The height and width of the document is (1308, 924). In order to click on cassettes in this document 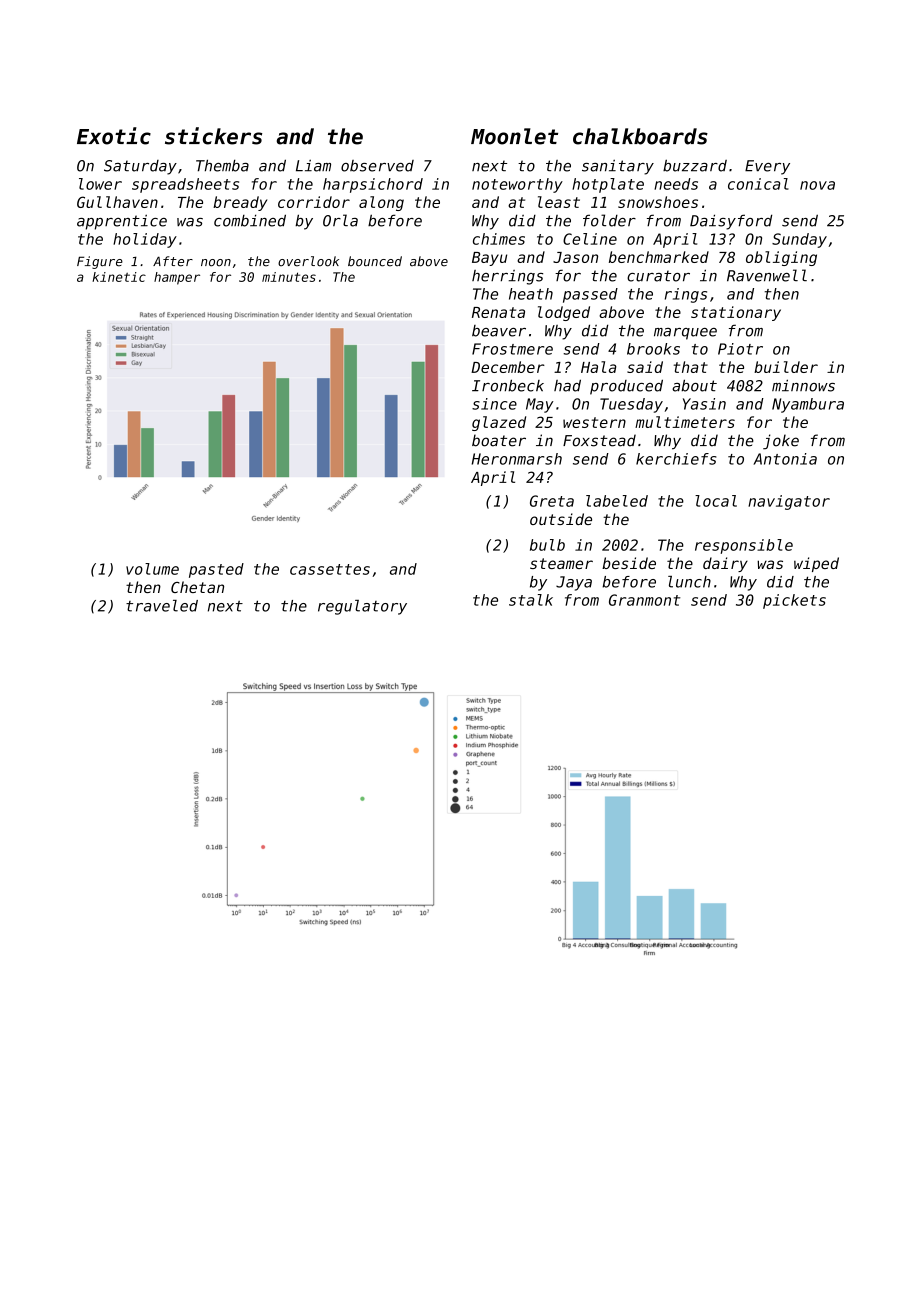, I will do `click(330, 569)`.
